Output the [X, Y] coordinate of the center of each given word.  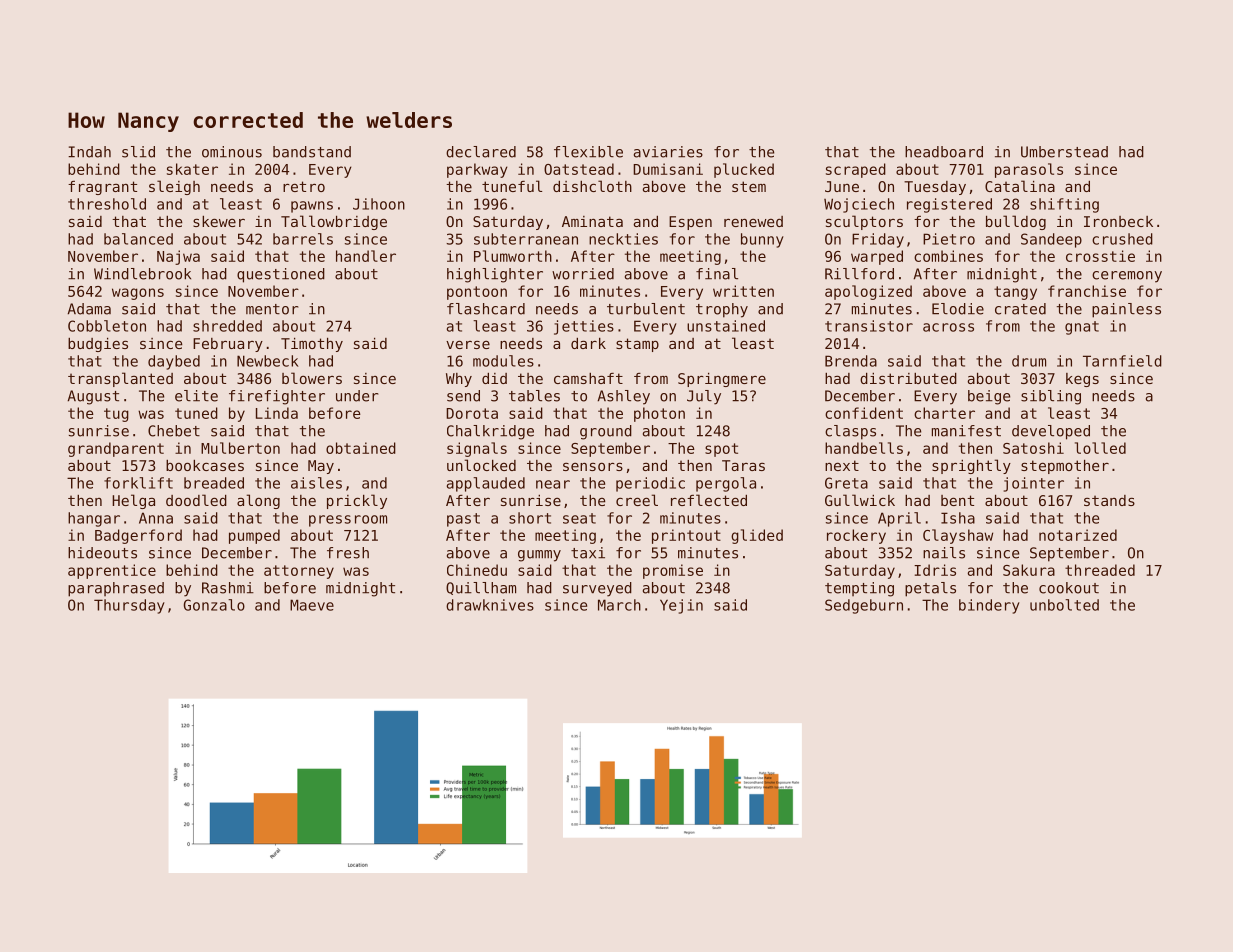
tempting [859, 589]
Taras [743, 465]
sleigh [174, 187]
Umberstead [1064, 152]
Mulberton [240, 448]
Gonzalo [214, 605]
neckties [623, 239]
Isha [958, 518]
